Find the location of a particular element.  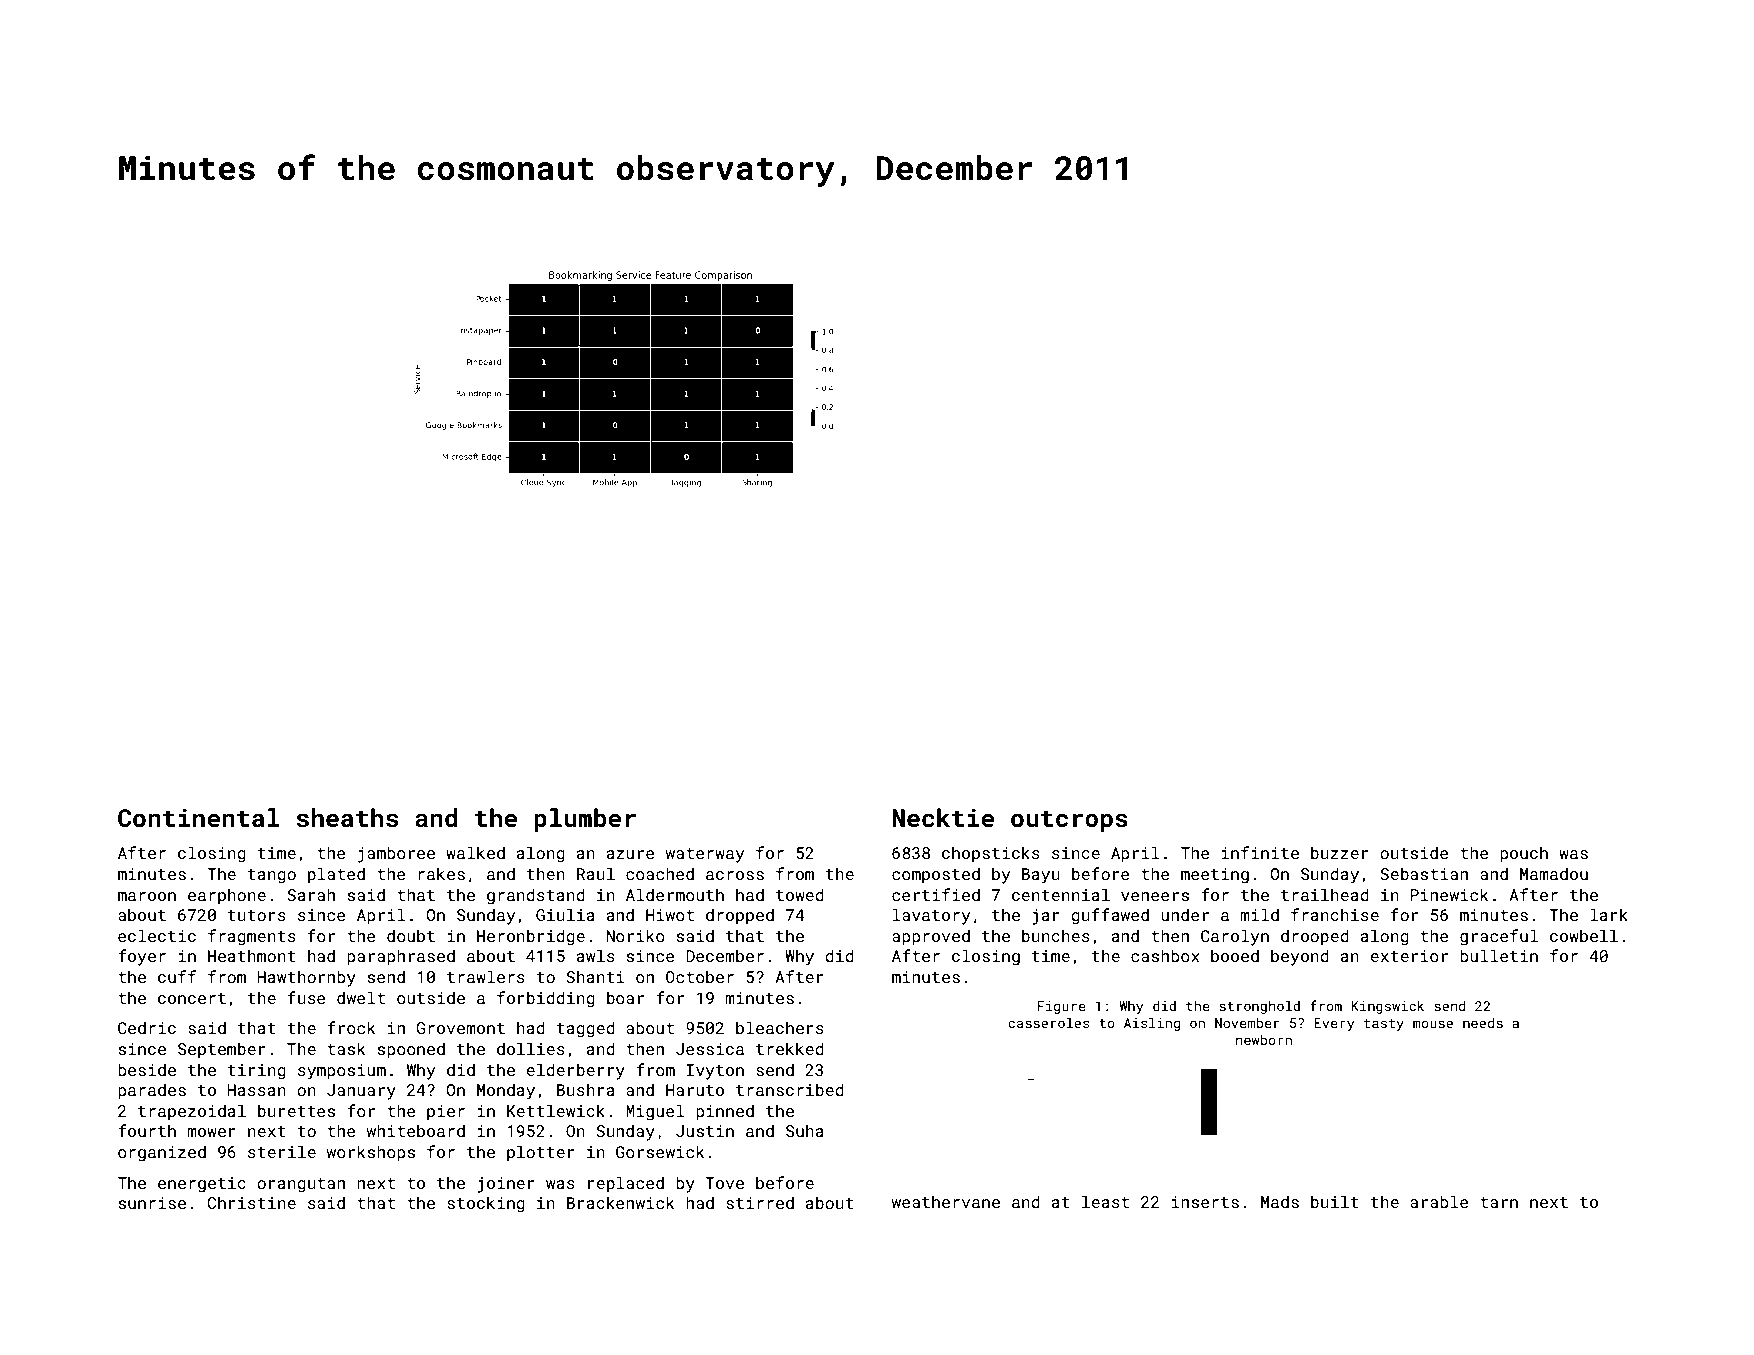

stocking is located at coordinates (486, 1204).
